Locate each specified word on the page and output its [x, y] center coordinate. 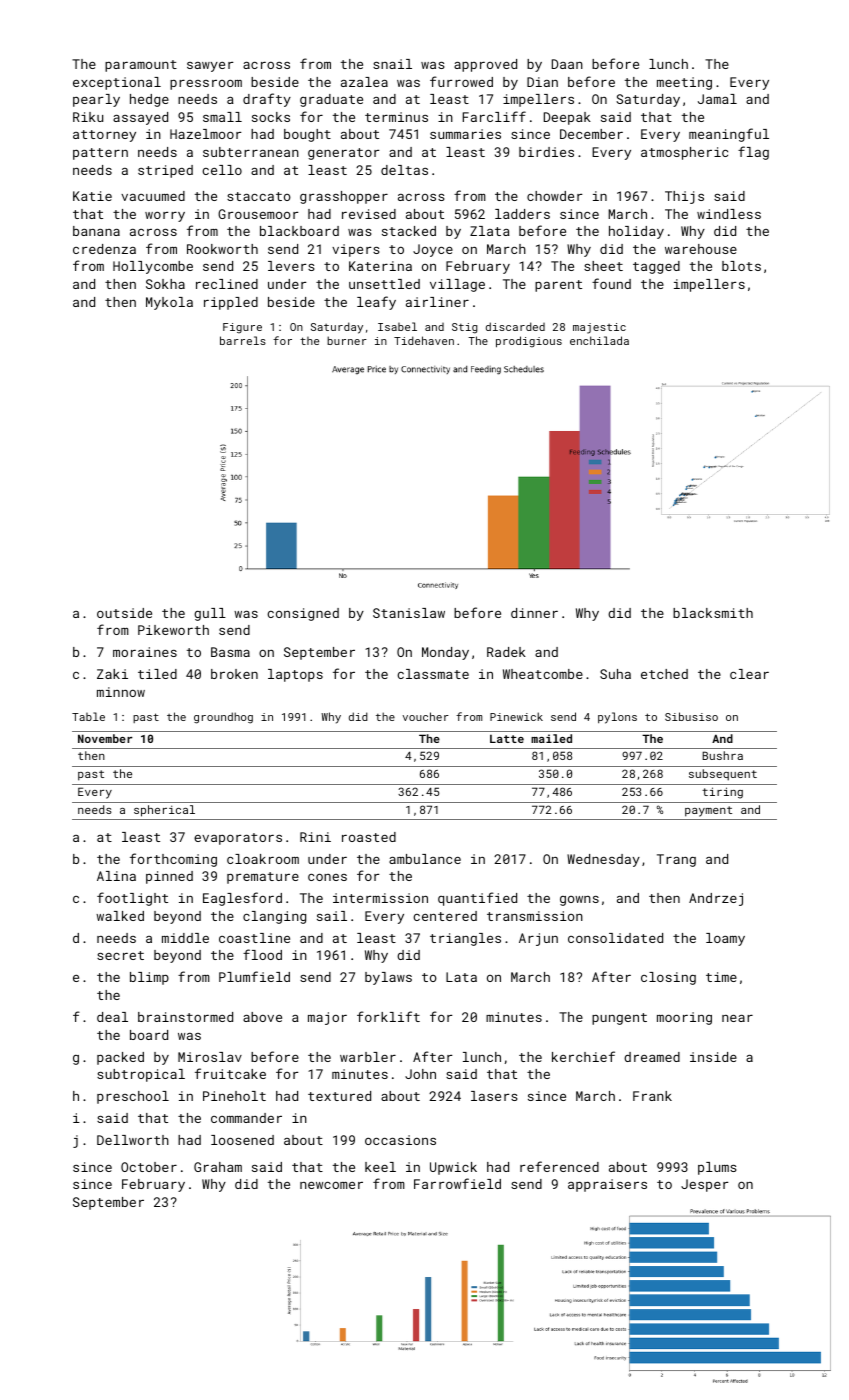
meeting [684, 83]
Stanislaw [409, 613]
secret [120, 955]
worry [165, 216]
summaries [465, 134]
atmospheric [684, 153]
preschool [133, 1097]
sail [332, 916]
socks [271, 117]
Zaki [112, 674]
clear [749, 674]
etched [664, 674]
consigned [303, 614]
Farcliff [494, 116]
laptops [295, 675]
